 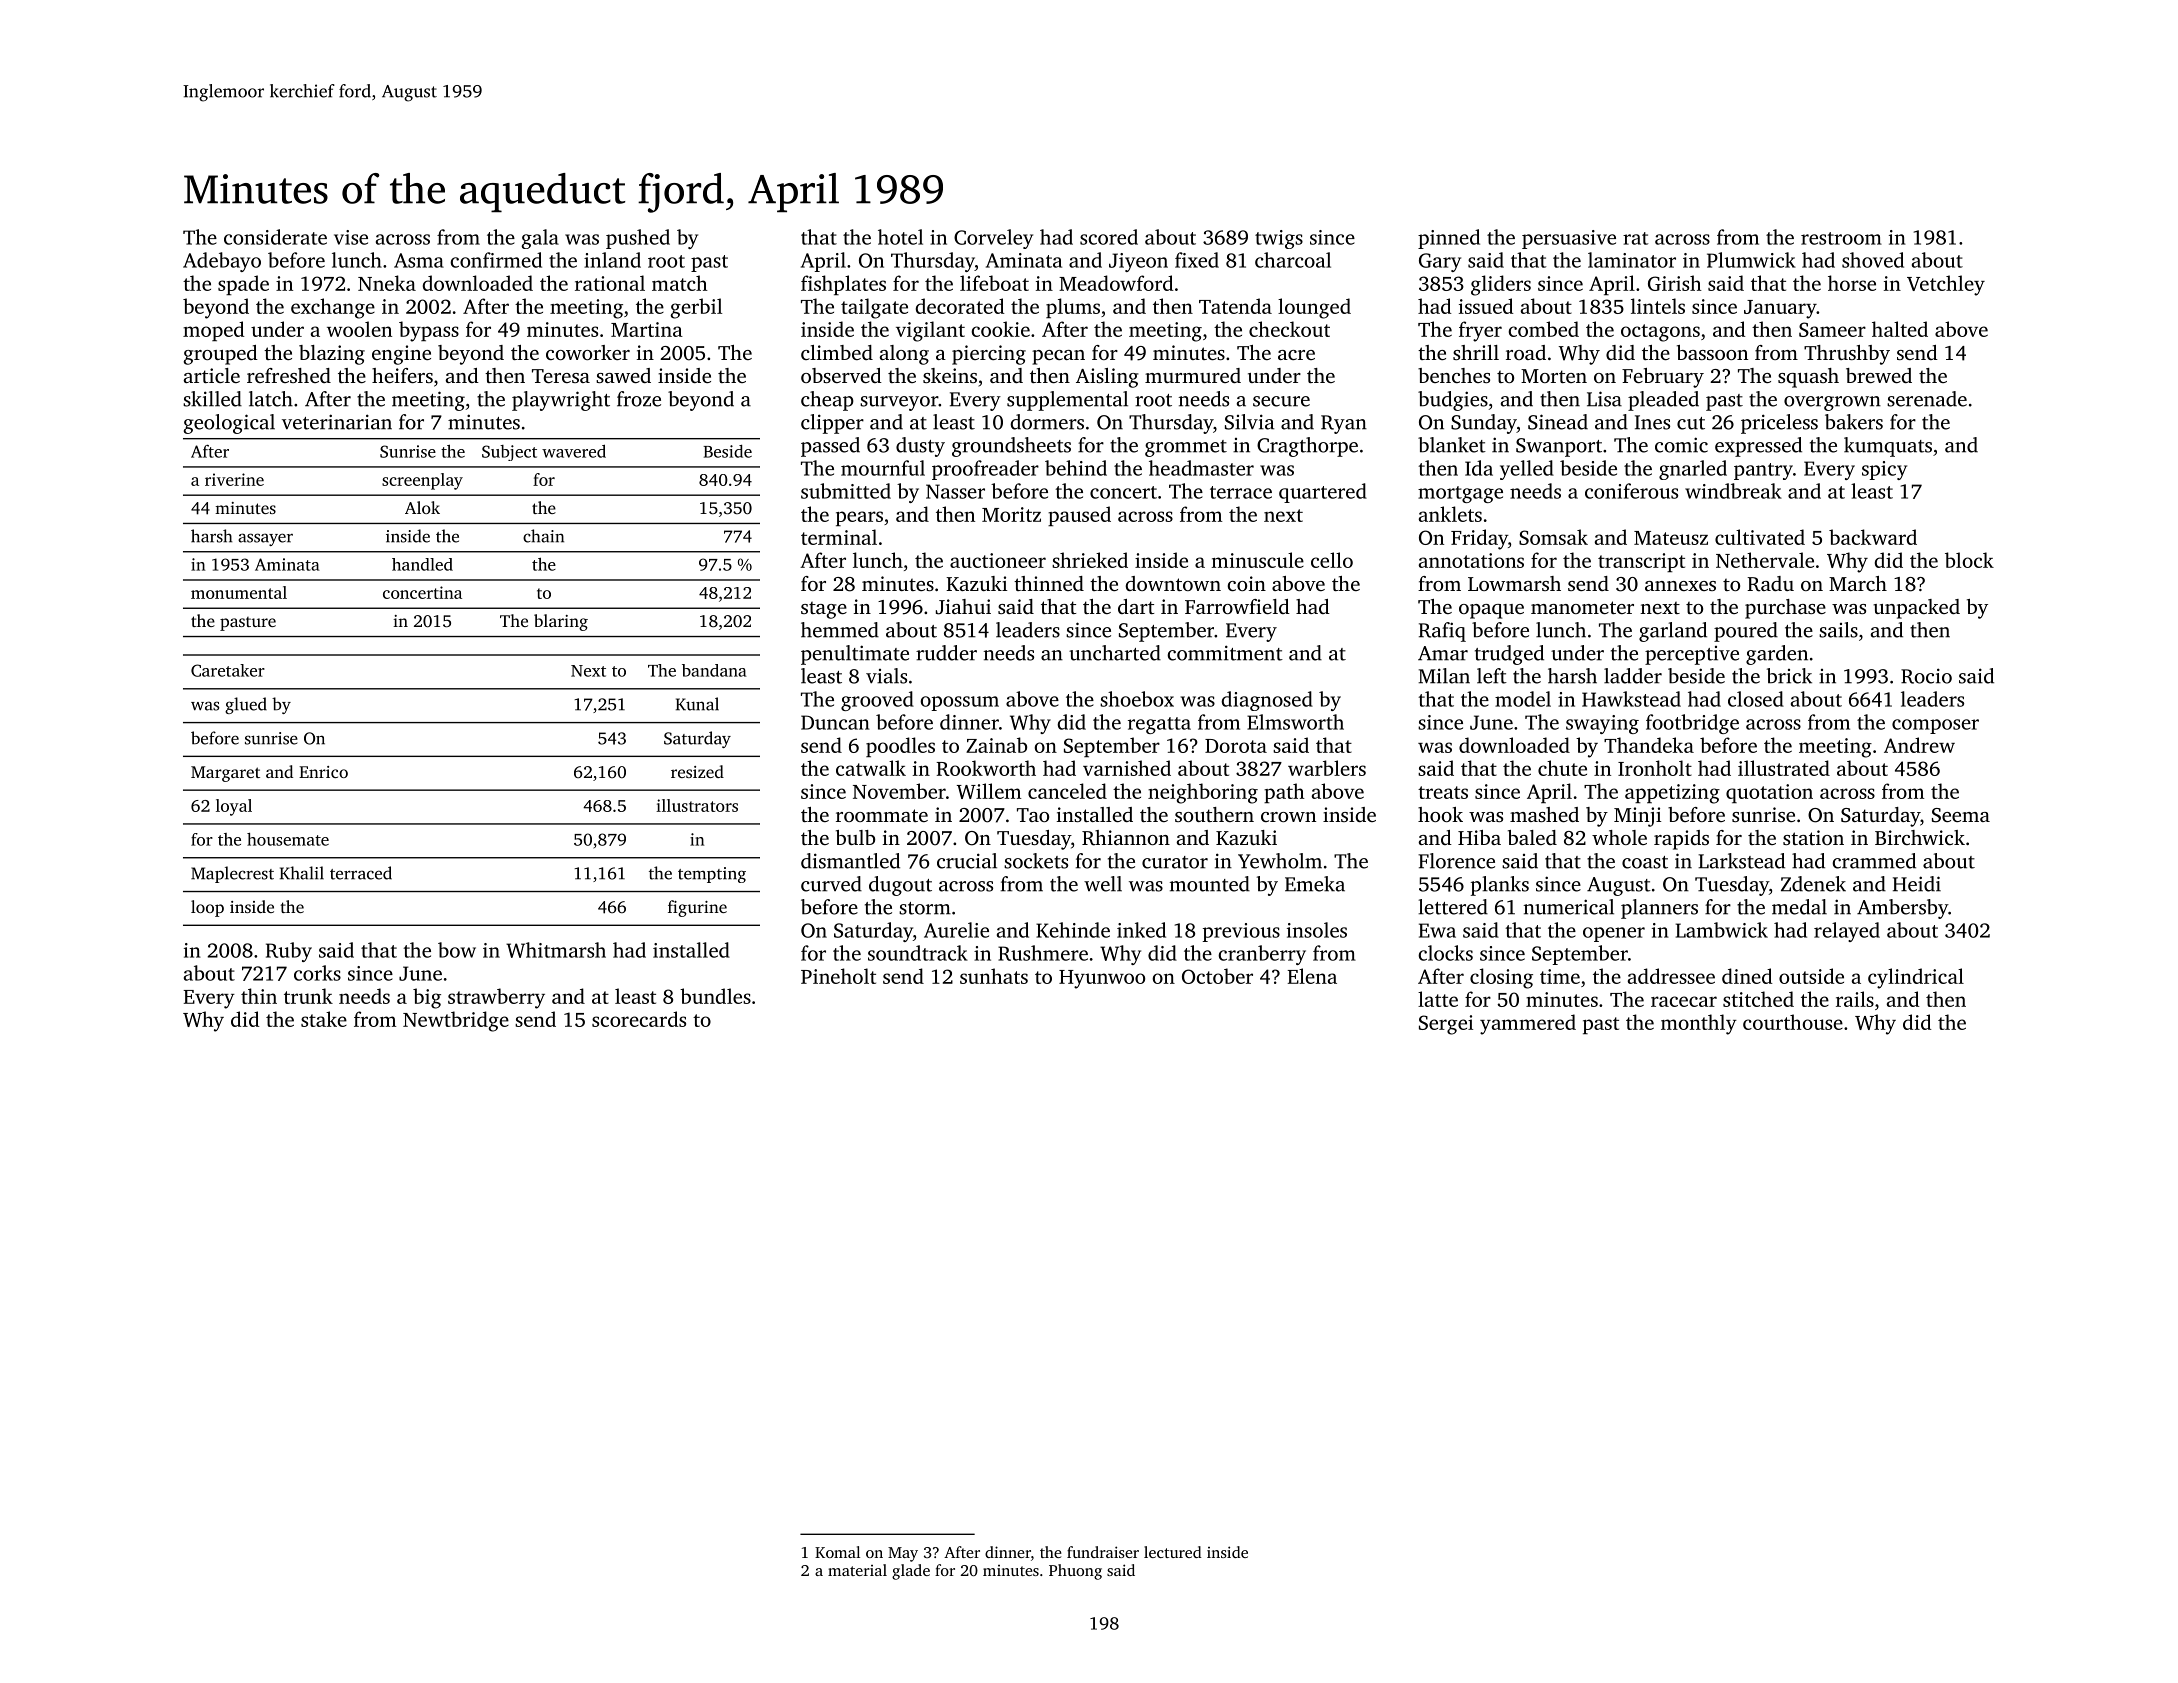 I want to click on Adebayo, so click(x=222, y=262).
